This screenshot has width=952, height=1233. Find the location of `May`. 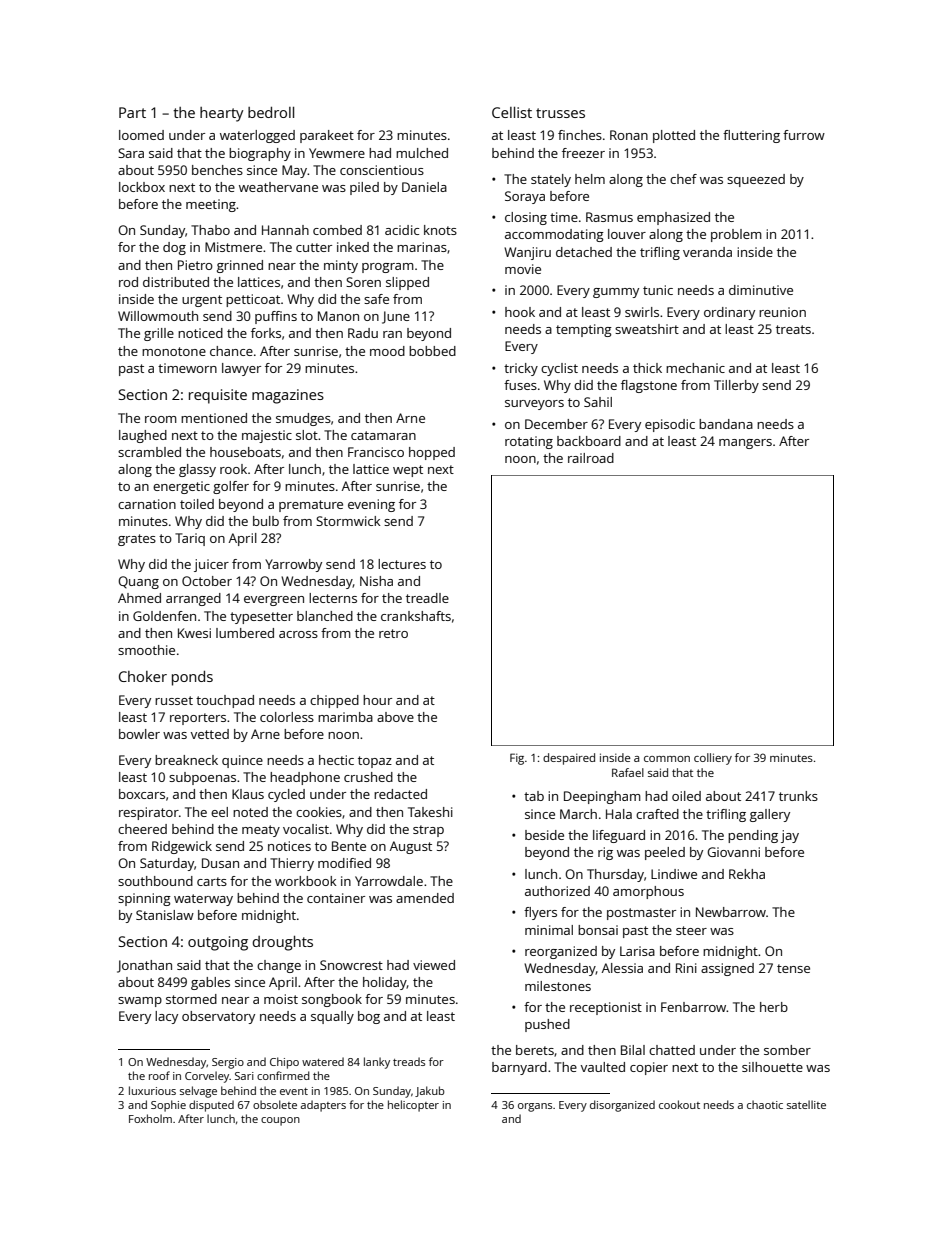

May is located at coordinates (294, 171).
